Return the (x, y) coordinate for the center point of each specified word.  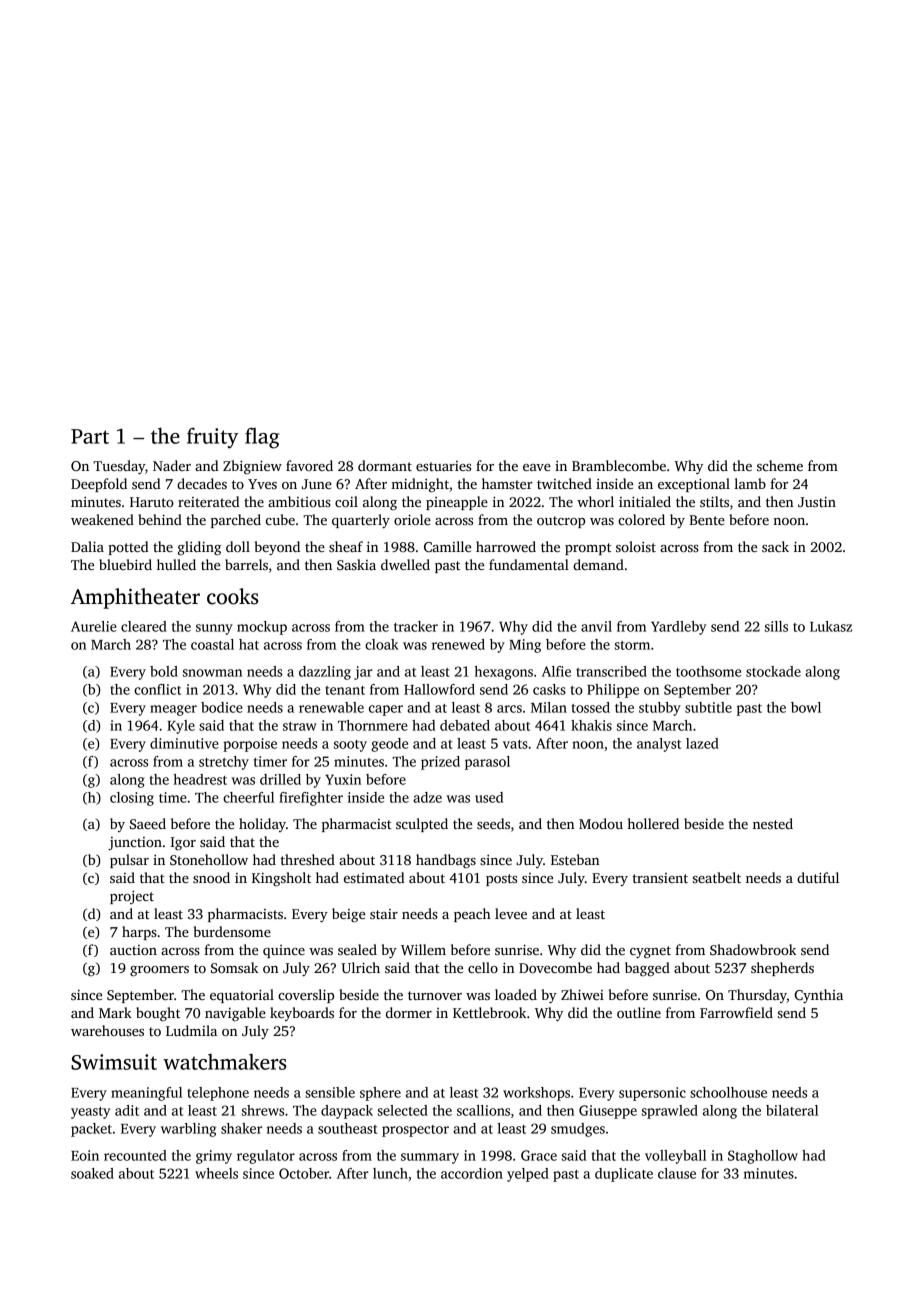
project (132, 897)
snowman (212, 673)
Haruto (152, 502)
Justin (817, 502)
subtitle (708, 707)
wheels (216, 1173)
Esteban (575, 859)
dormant (385, 465)
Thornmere (373, 725)
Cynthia (818, 996)
